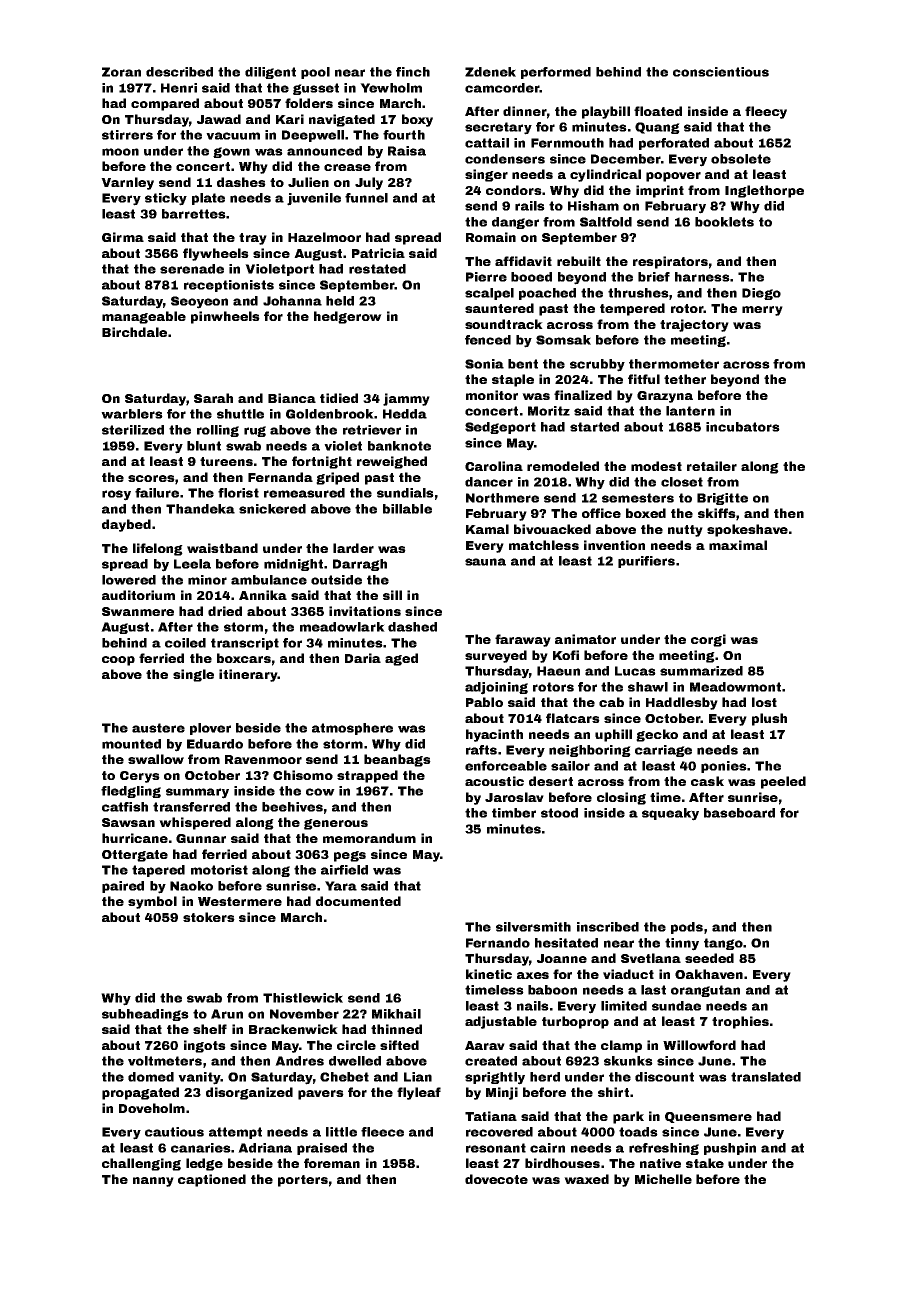 This image has height=1316, width=908. I want to click on nanny, so click(153, 1182).
